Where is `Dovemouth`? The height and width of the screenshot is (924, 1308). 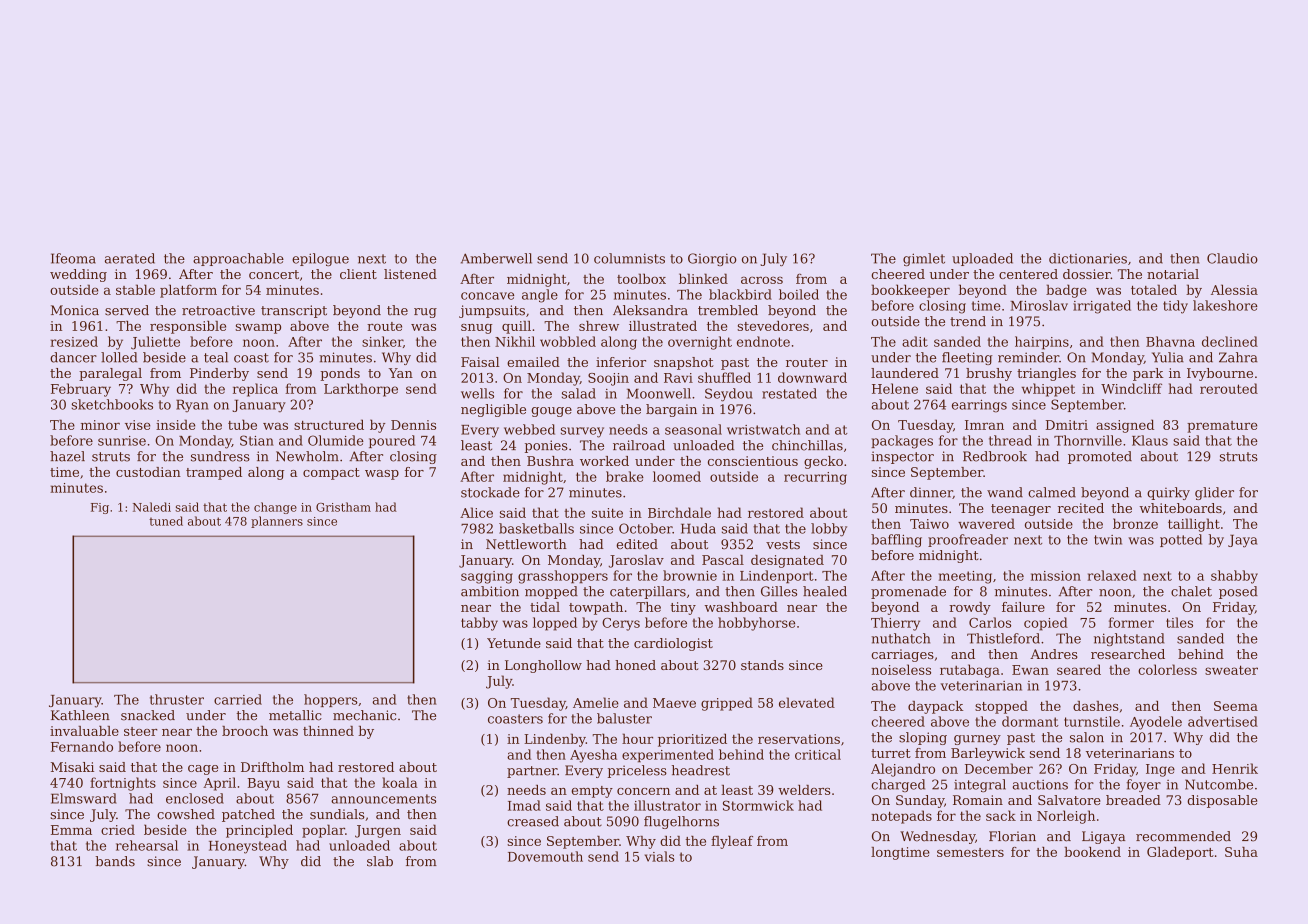 Dovemouth is located at coordinates (545, 856).
